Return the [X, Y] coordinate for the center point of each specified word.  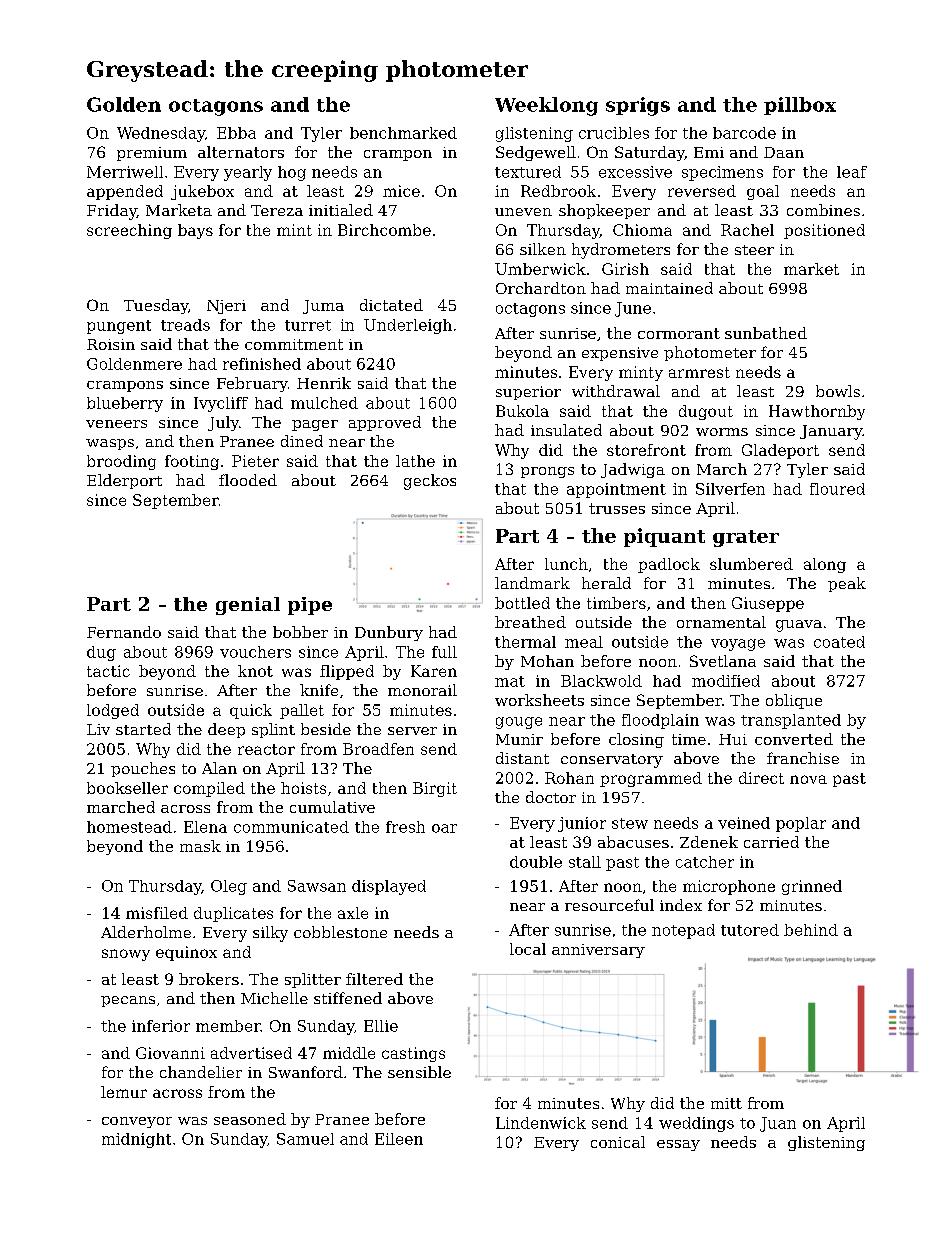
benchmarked [403, 133]
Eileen [399, 1139]
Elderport [124, 481]
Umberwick [540, 269]
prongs [547, 472]
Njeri [226, 307]
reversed [702, 191]
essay [678, 1145]
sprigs [638, 106]
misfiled [157, 913]
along [825, 565]
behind [811, 930]
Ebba [236, 133]
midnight [136, 1140]
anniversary [598, 951]
